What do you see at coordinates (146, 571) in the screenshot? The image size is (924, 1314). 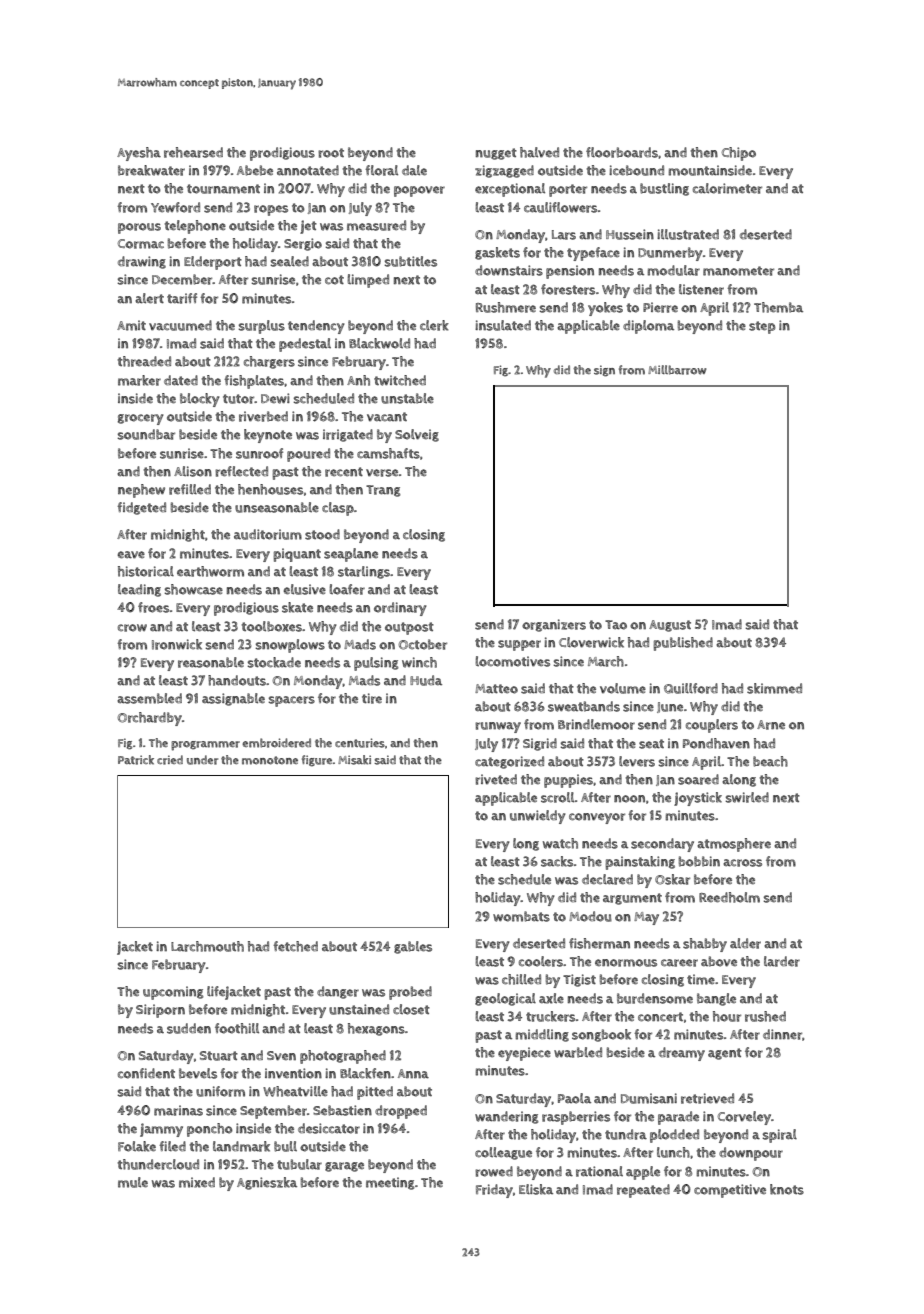 I see `historical` at bounding box center [146, 571].
